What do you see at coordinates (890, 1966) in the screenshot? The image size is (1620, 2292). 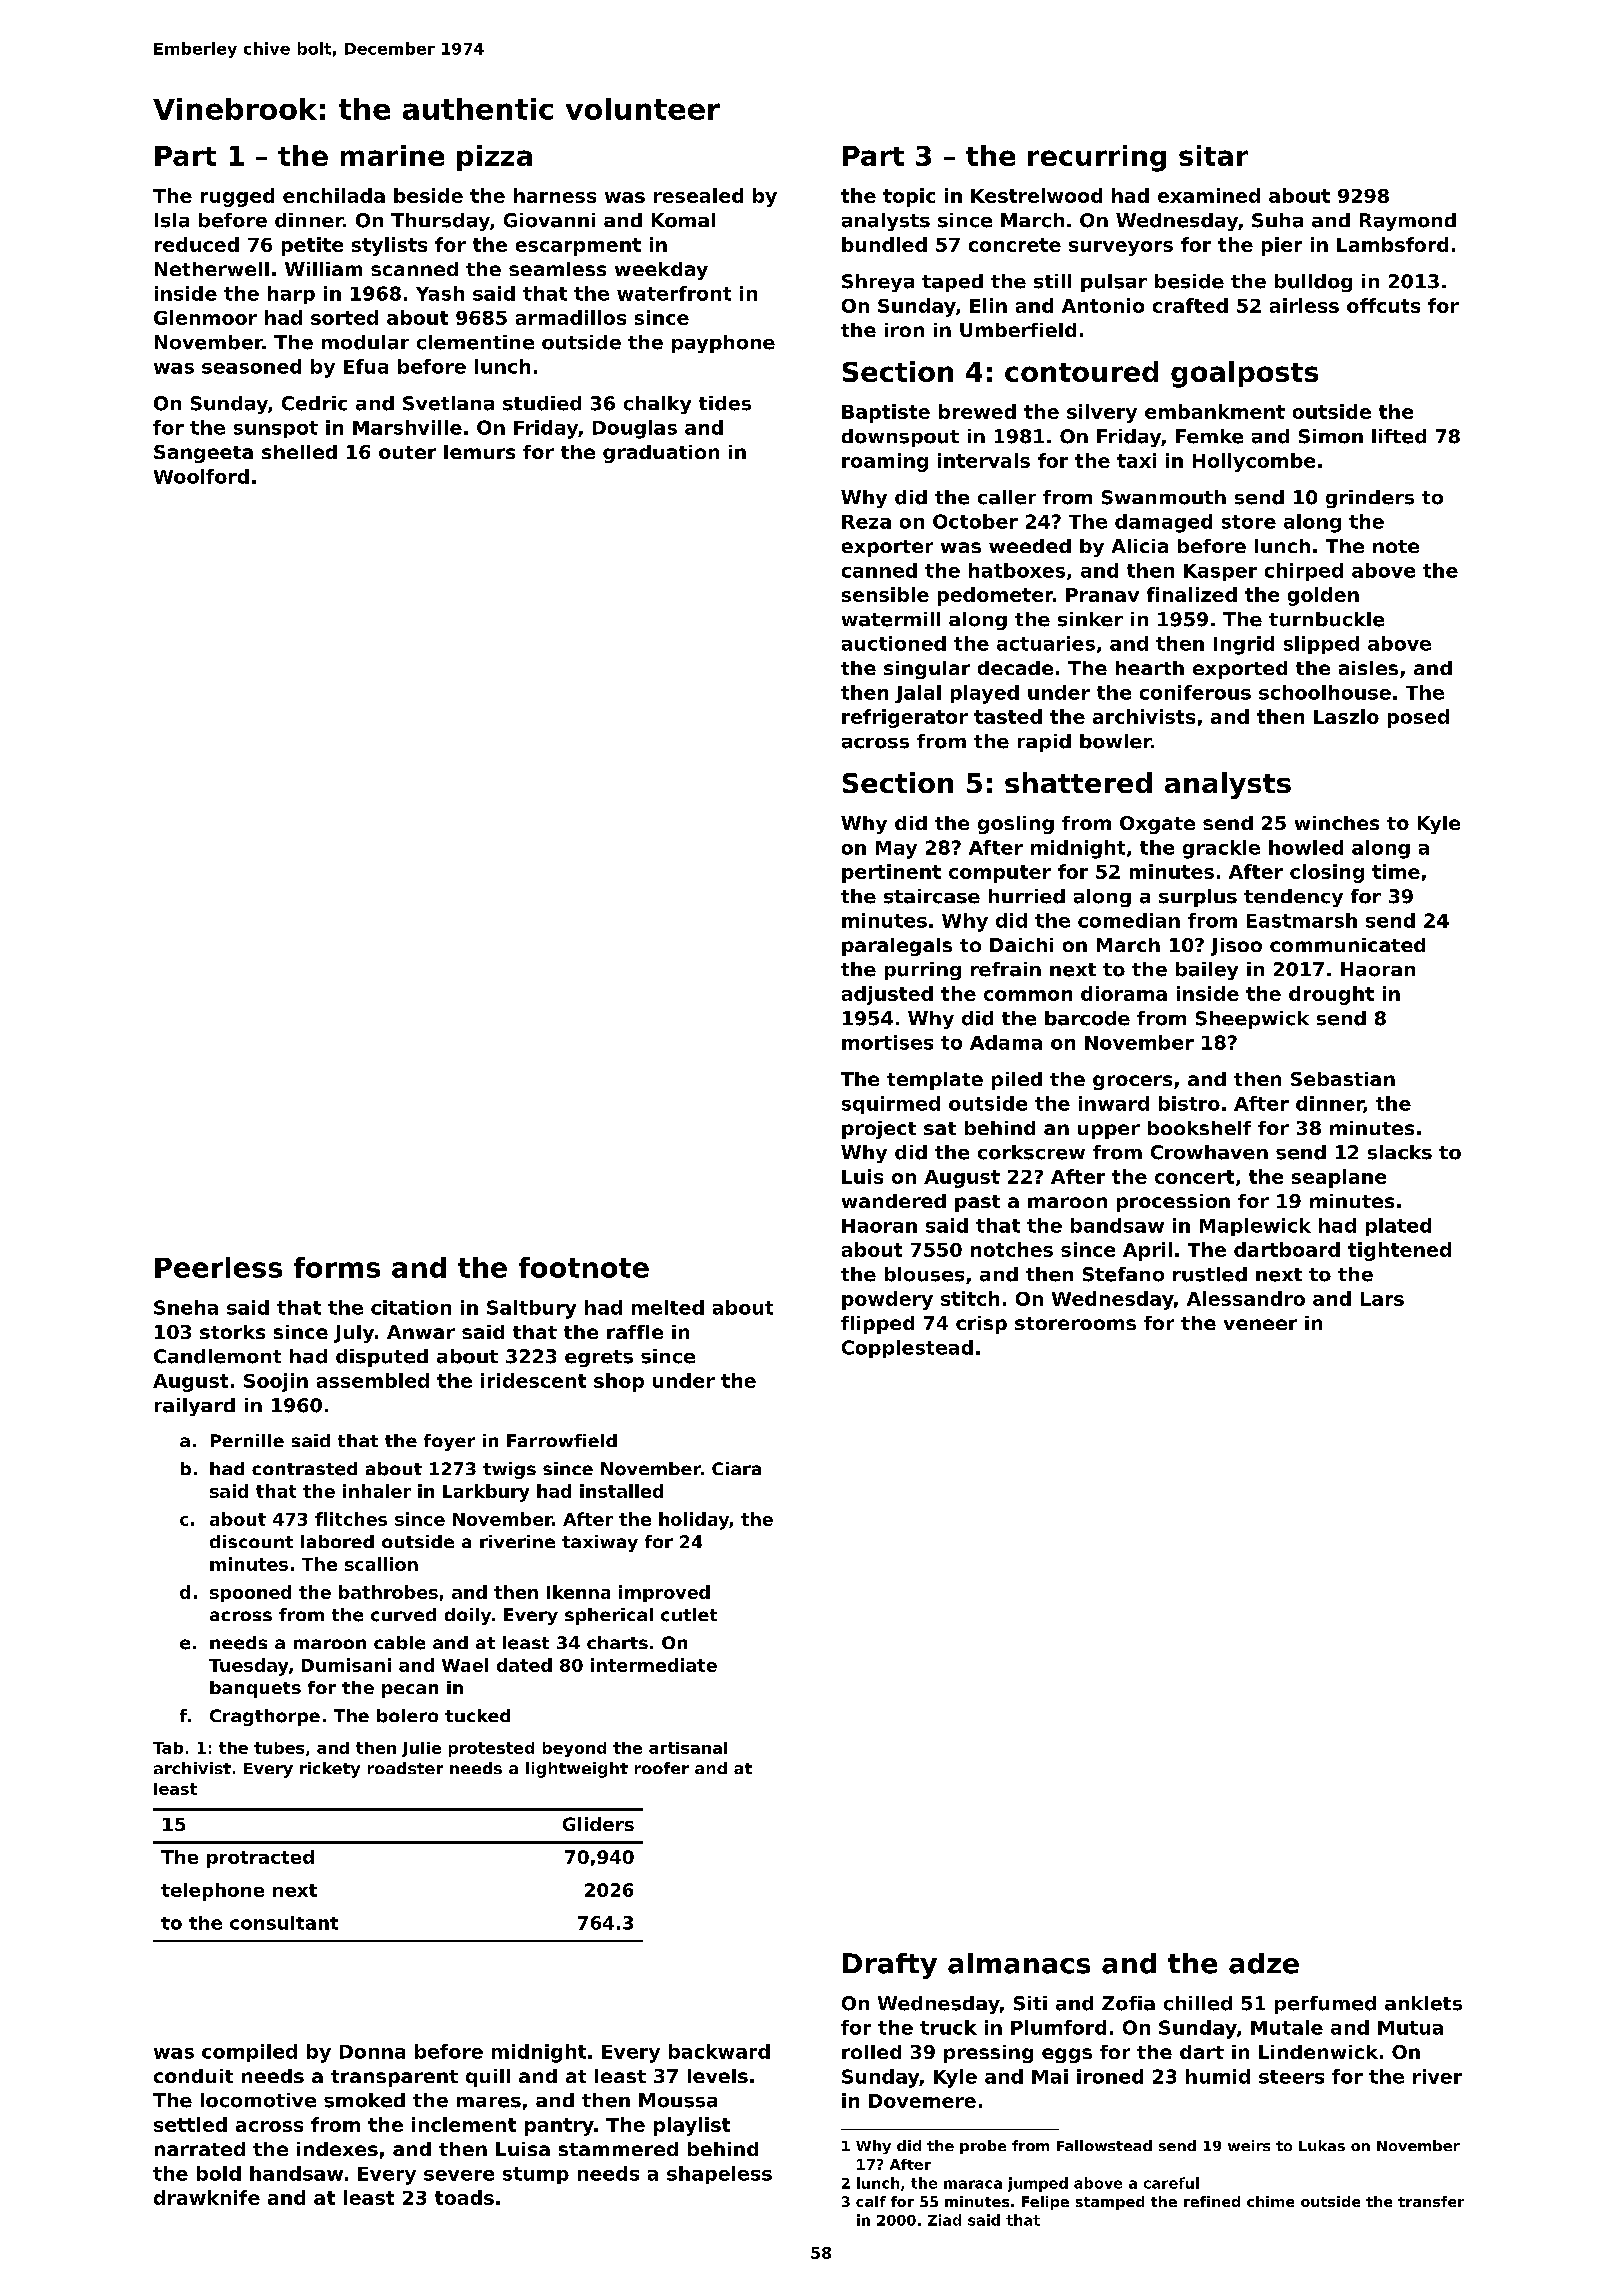 I see `Drafty` at bounding box center [890, 1966].
